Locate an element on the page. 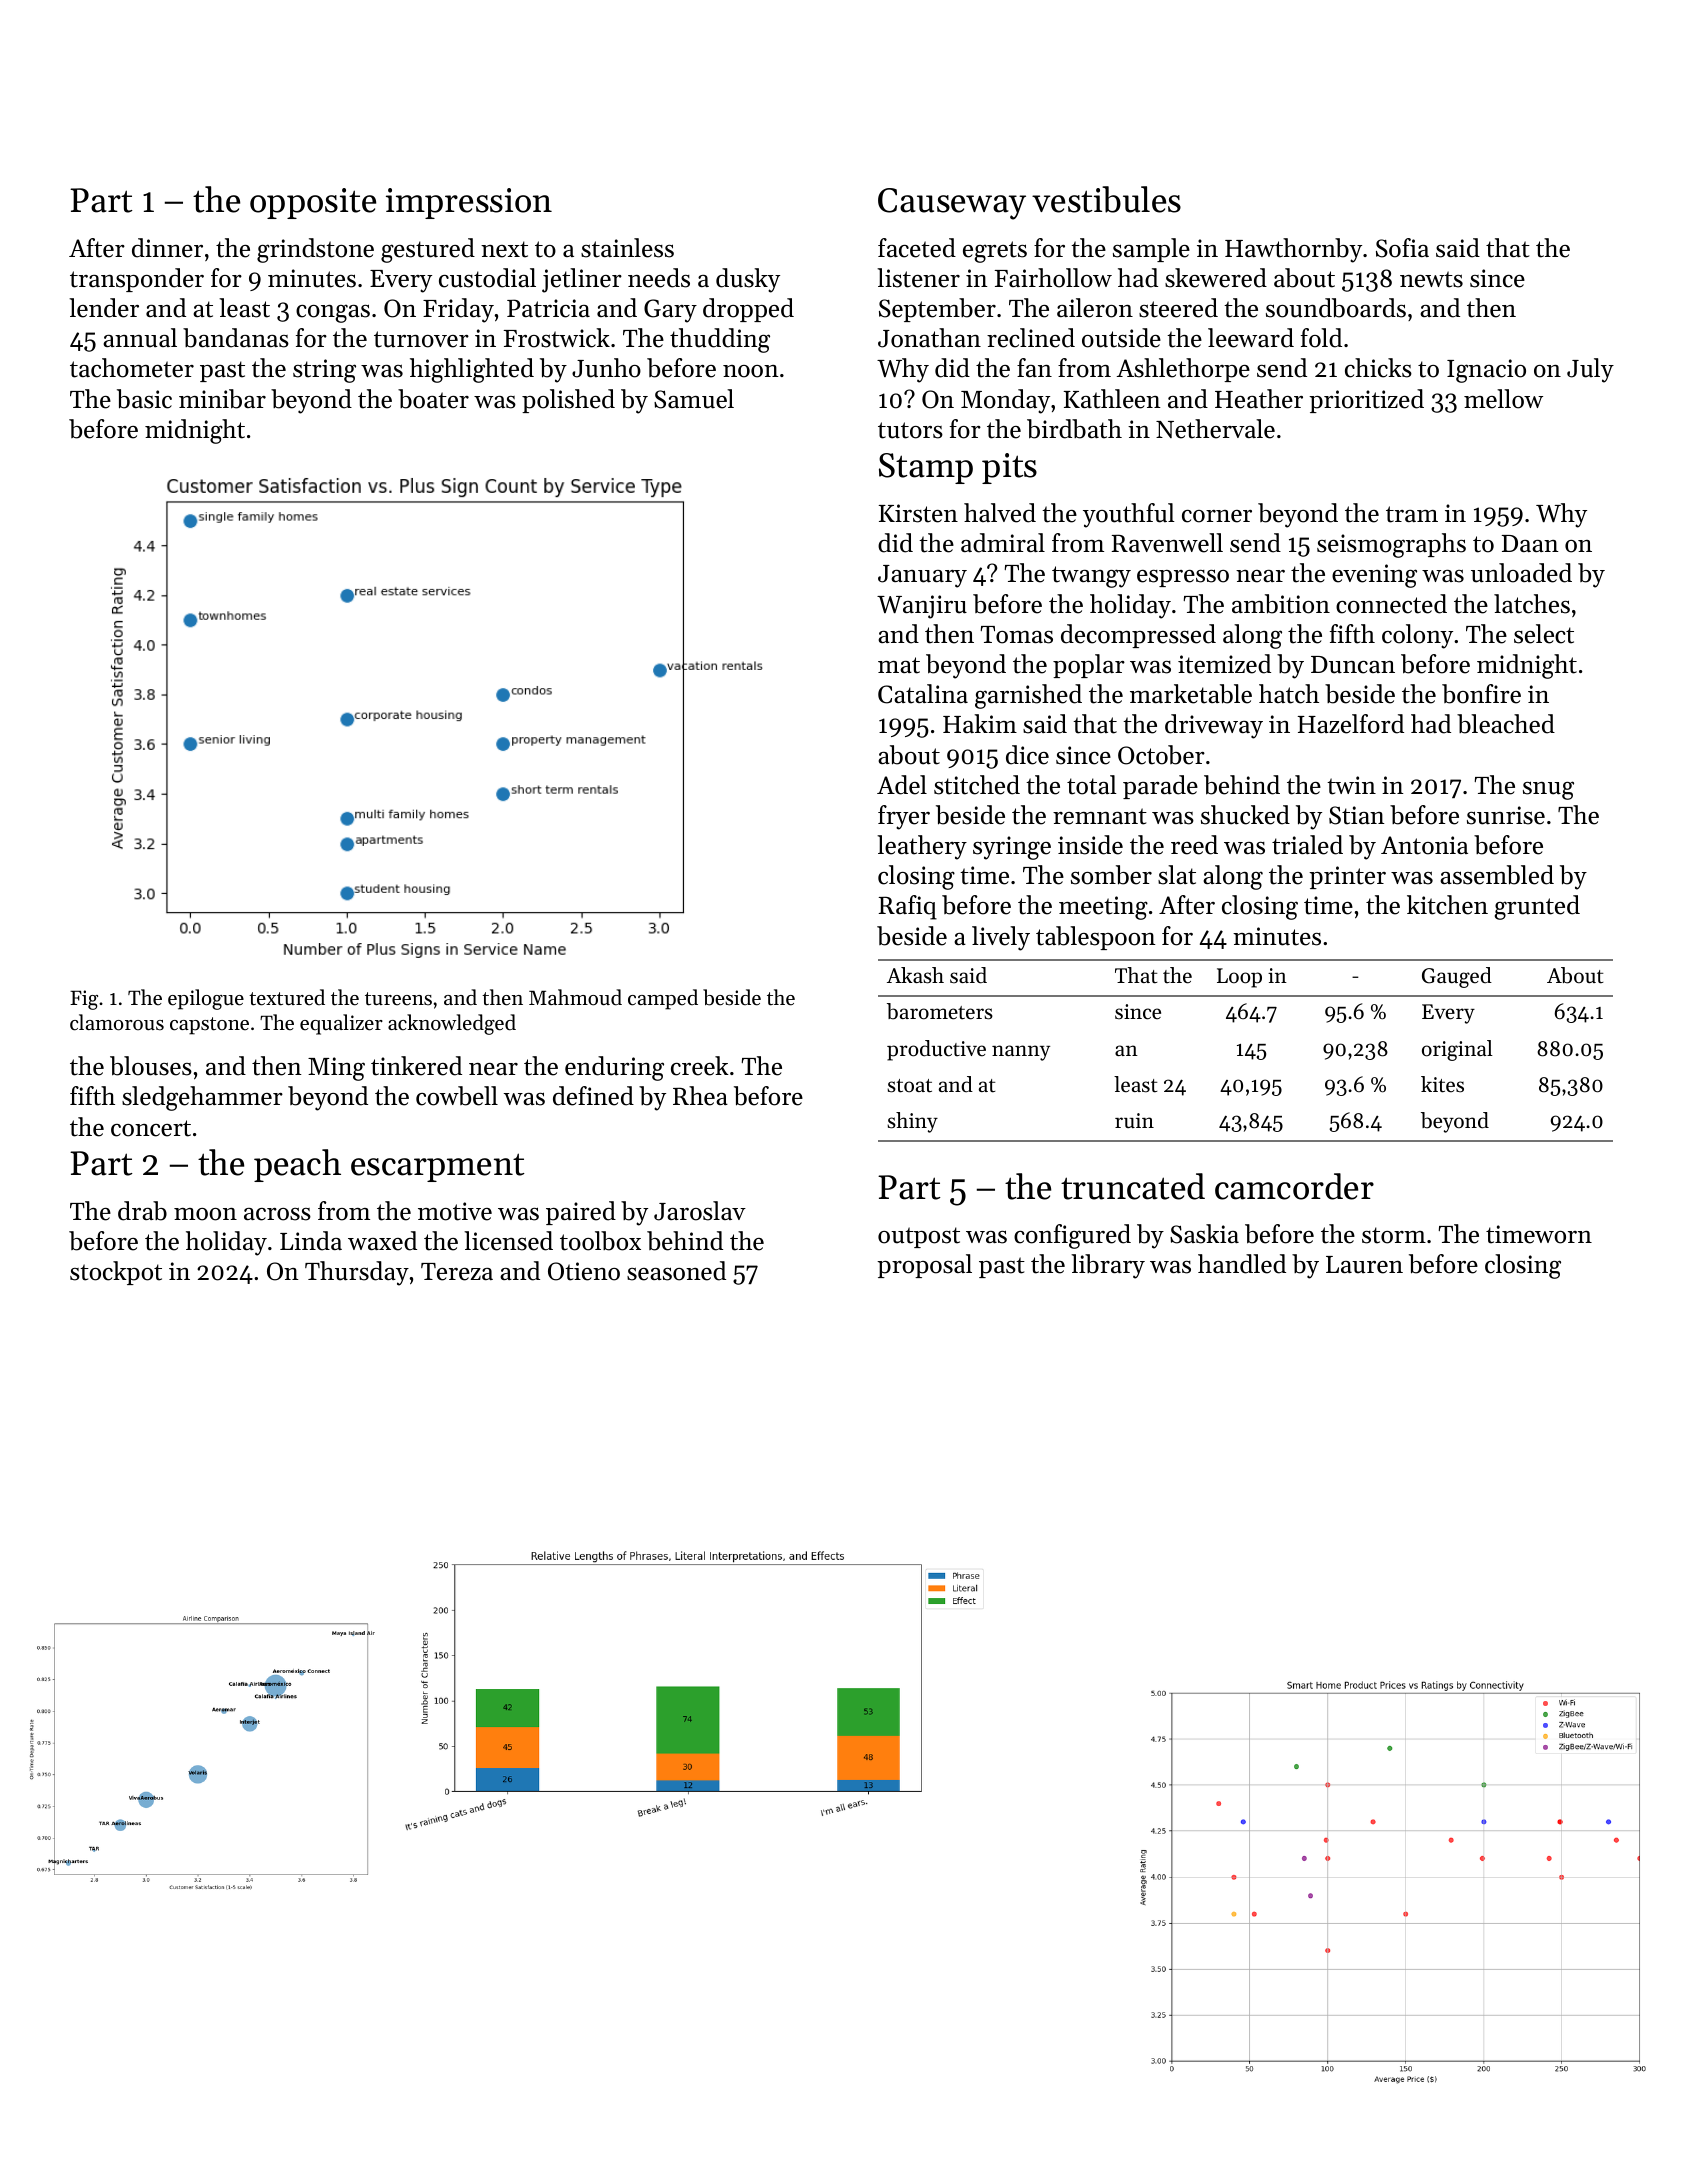  camped is located at coordinates (663, 999).
